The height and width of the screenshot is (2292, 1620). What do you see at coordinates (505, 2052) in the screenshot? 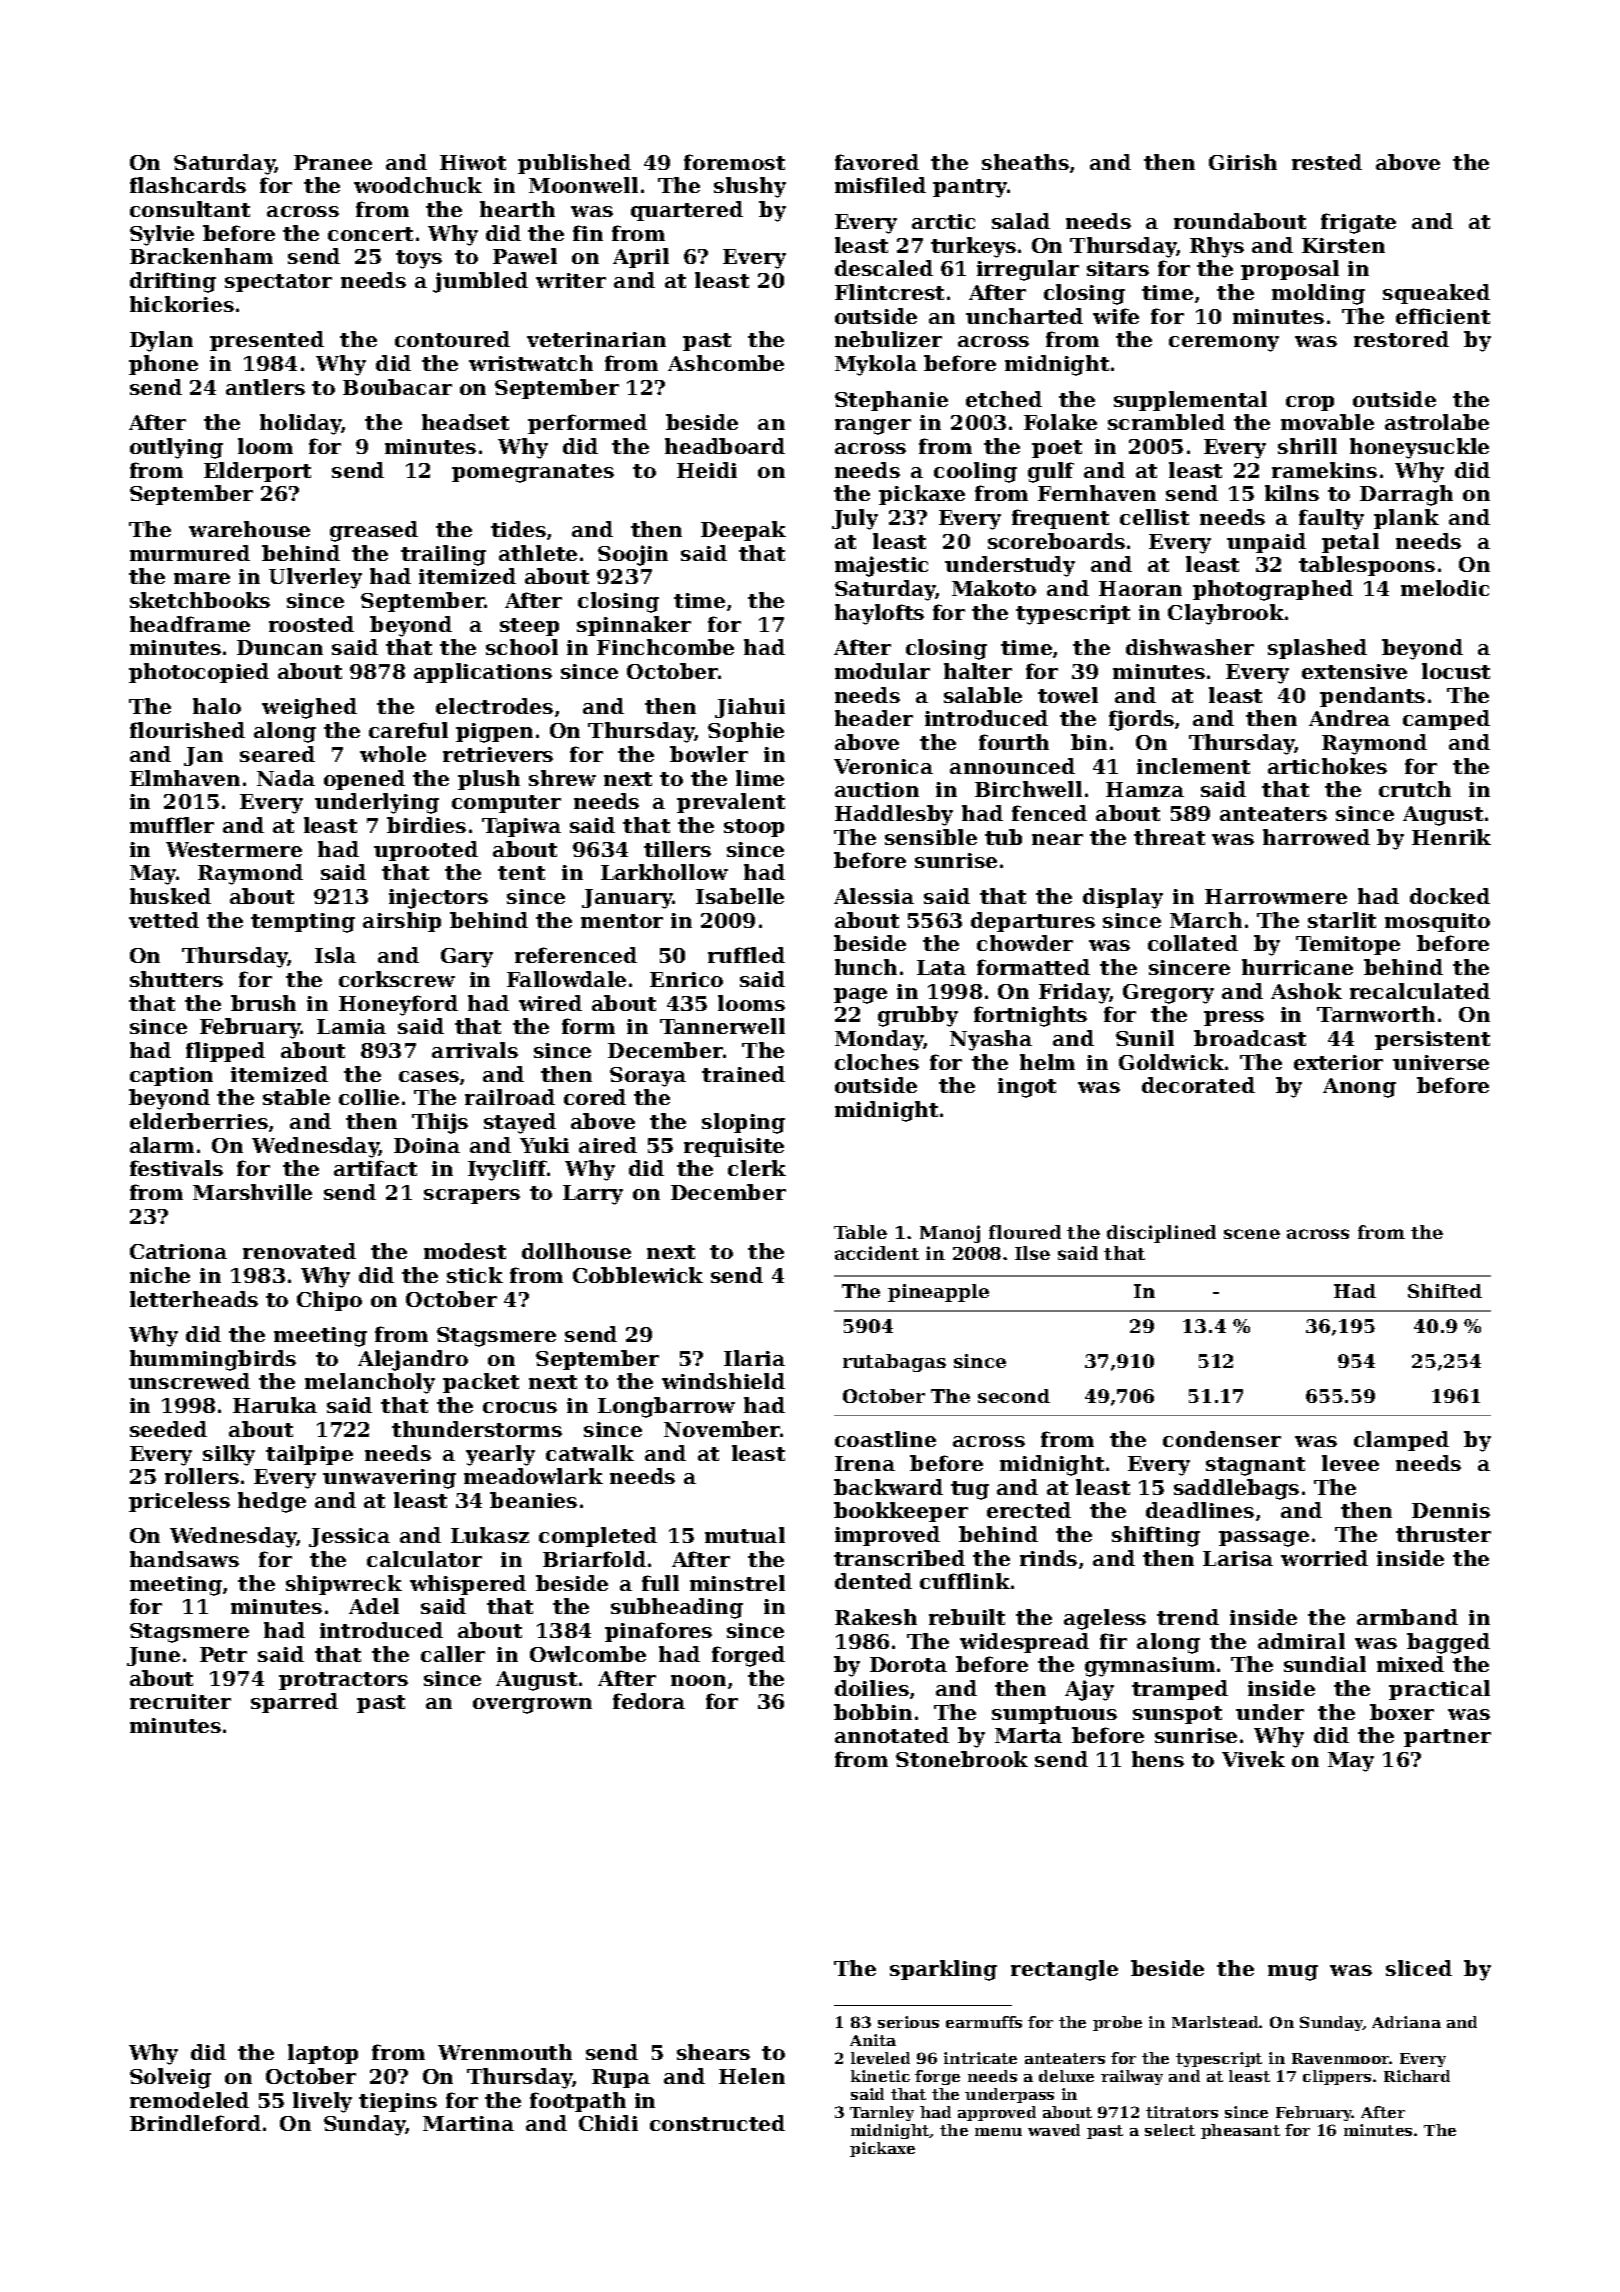
I see `Wrenmouth` at bounding box center [505, 2052].
